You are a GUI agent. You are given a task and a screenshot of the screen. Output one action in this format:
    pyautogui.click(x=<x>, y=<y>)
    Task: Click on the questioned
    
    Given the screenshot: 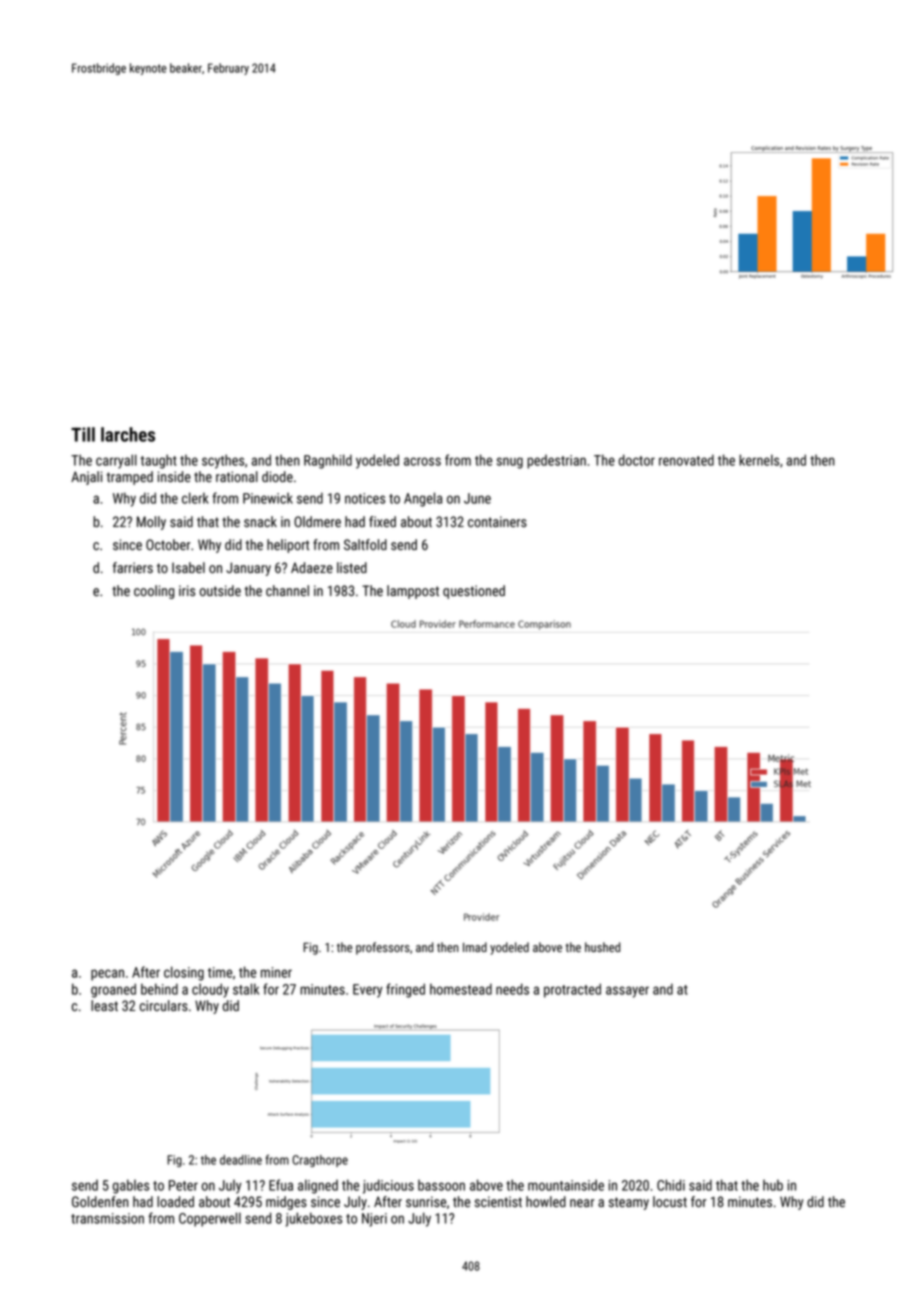 What is the action you would take?
    pyautogui.click(x=474, y=592)
